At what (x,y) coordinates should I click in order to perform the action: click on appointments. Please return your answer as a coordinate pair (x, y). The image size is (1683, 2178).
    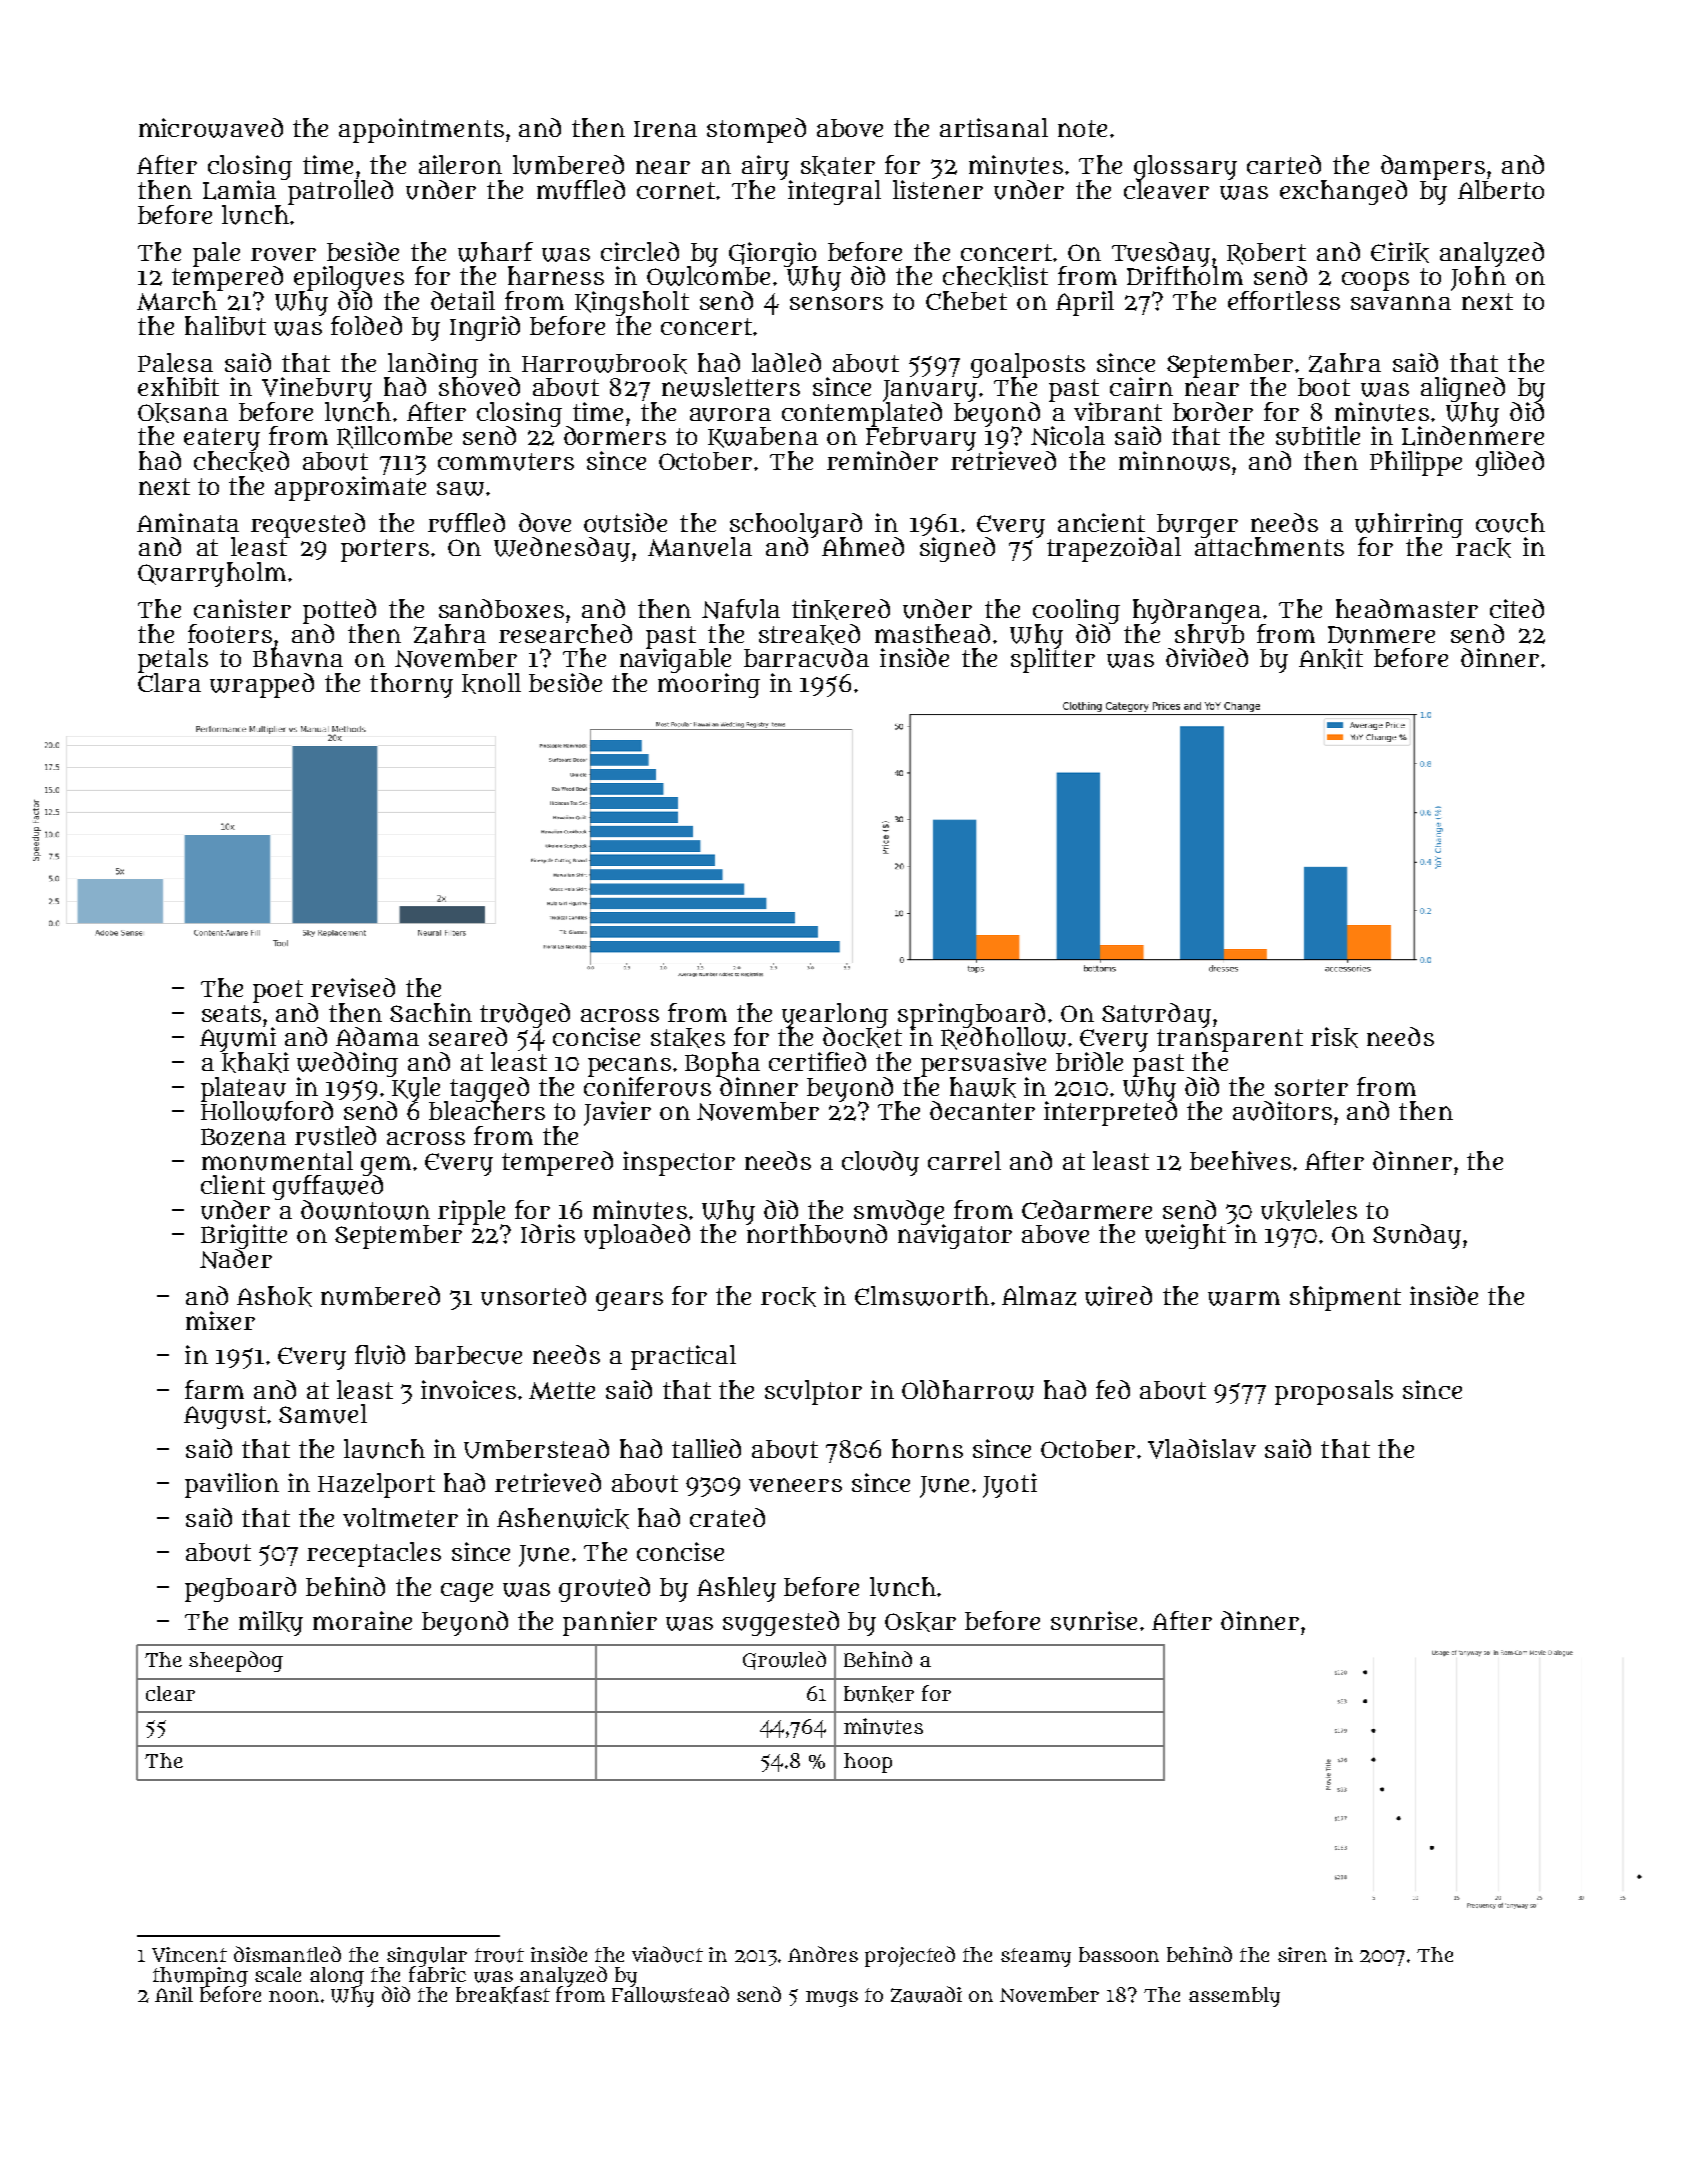
    Looking at the image, I should click on (421, 130).
